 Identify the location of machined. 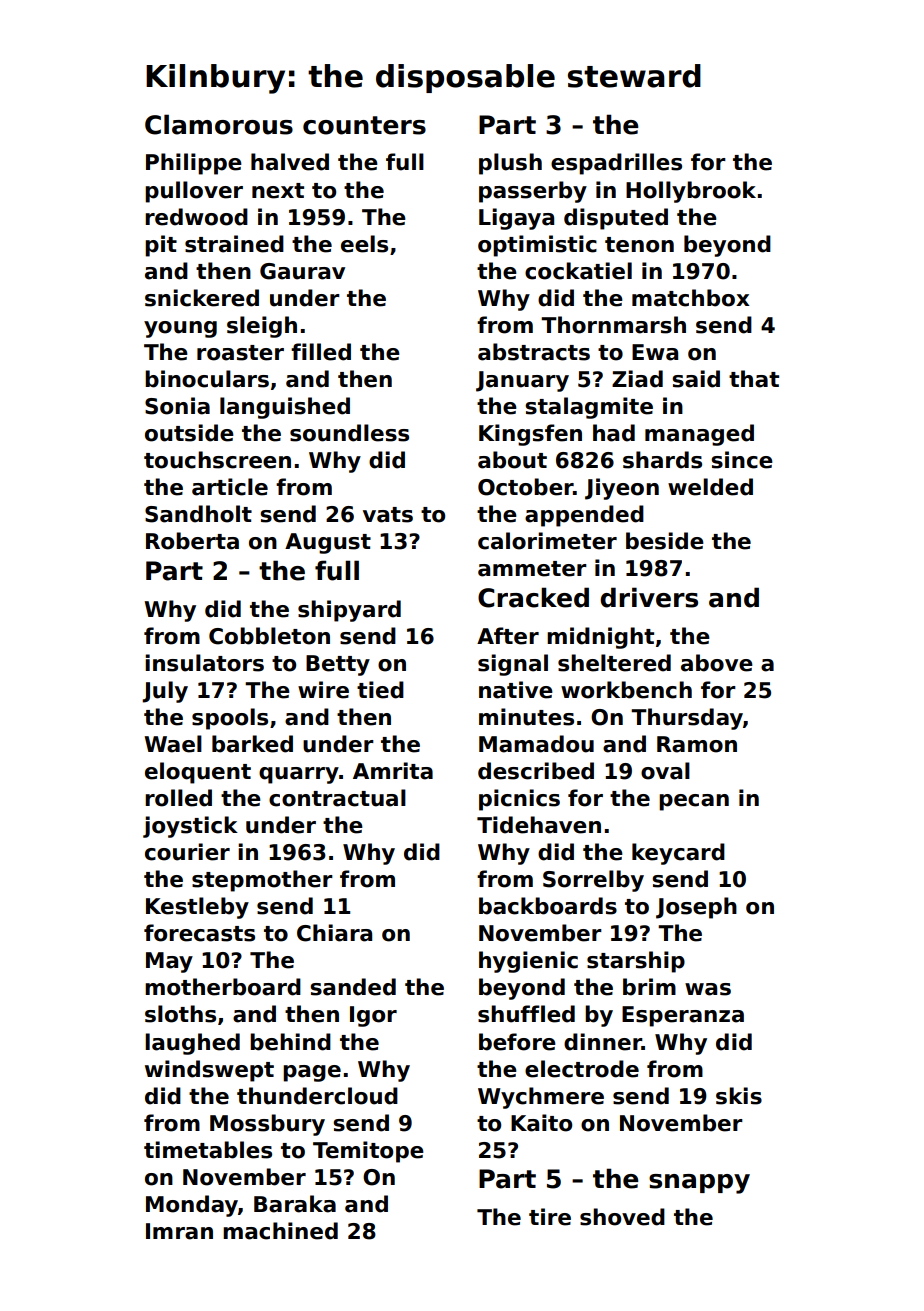
(280, 1231).
